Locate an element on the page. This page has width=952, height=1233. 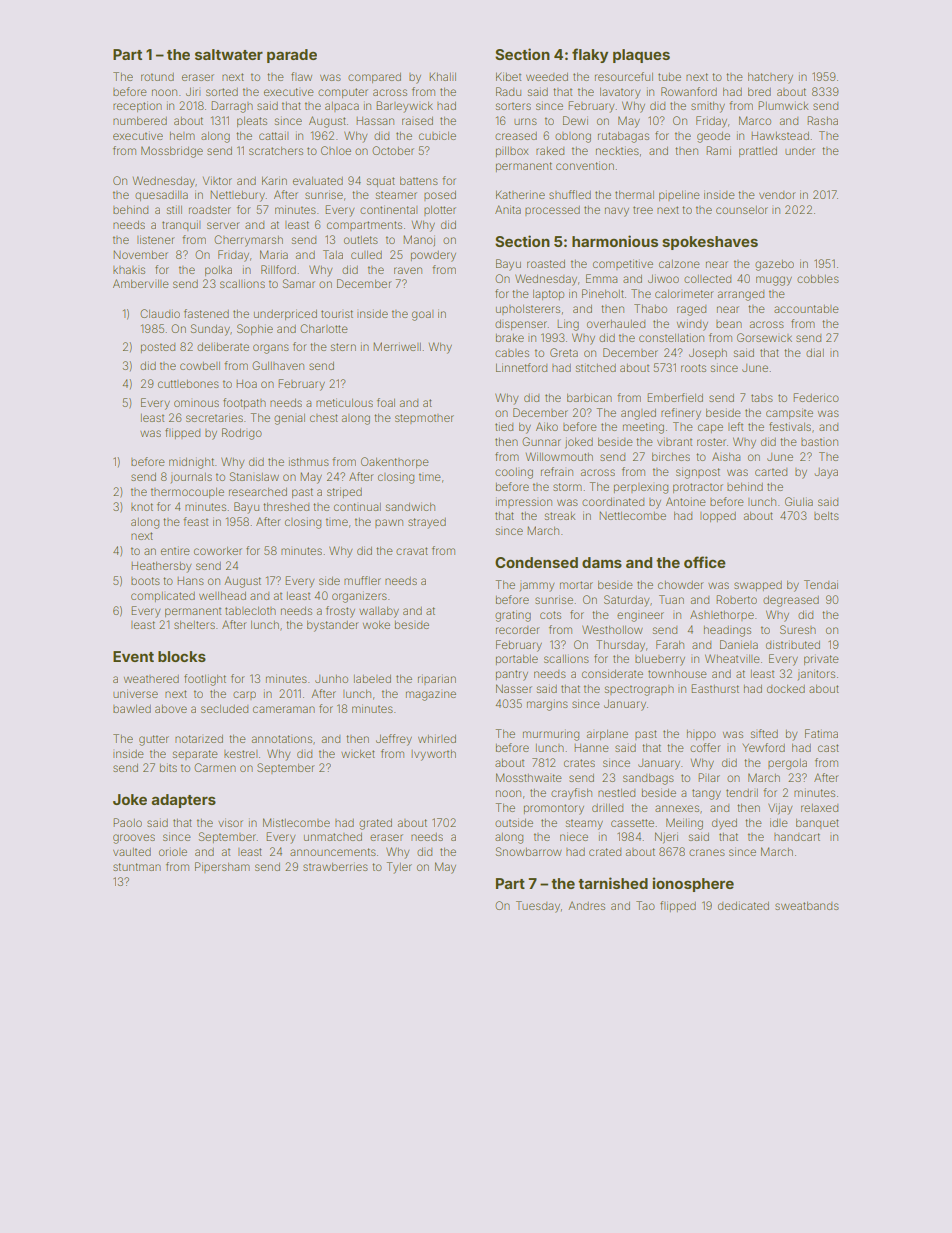
Roberto is located at coordinates (736, 599).
